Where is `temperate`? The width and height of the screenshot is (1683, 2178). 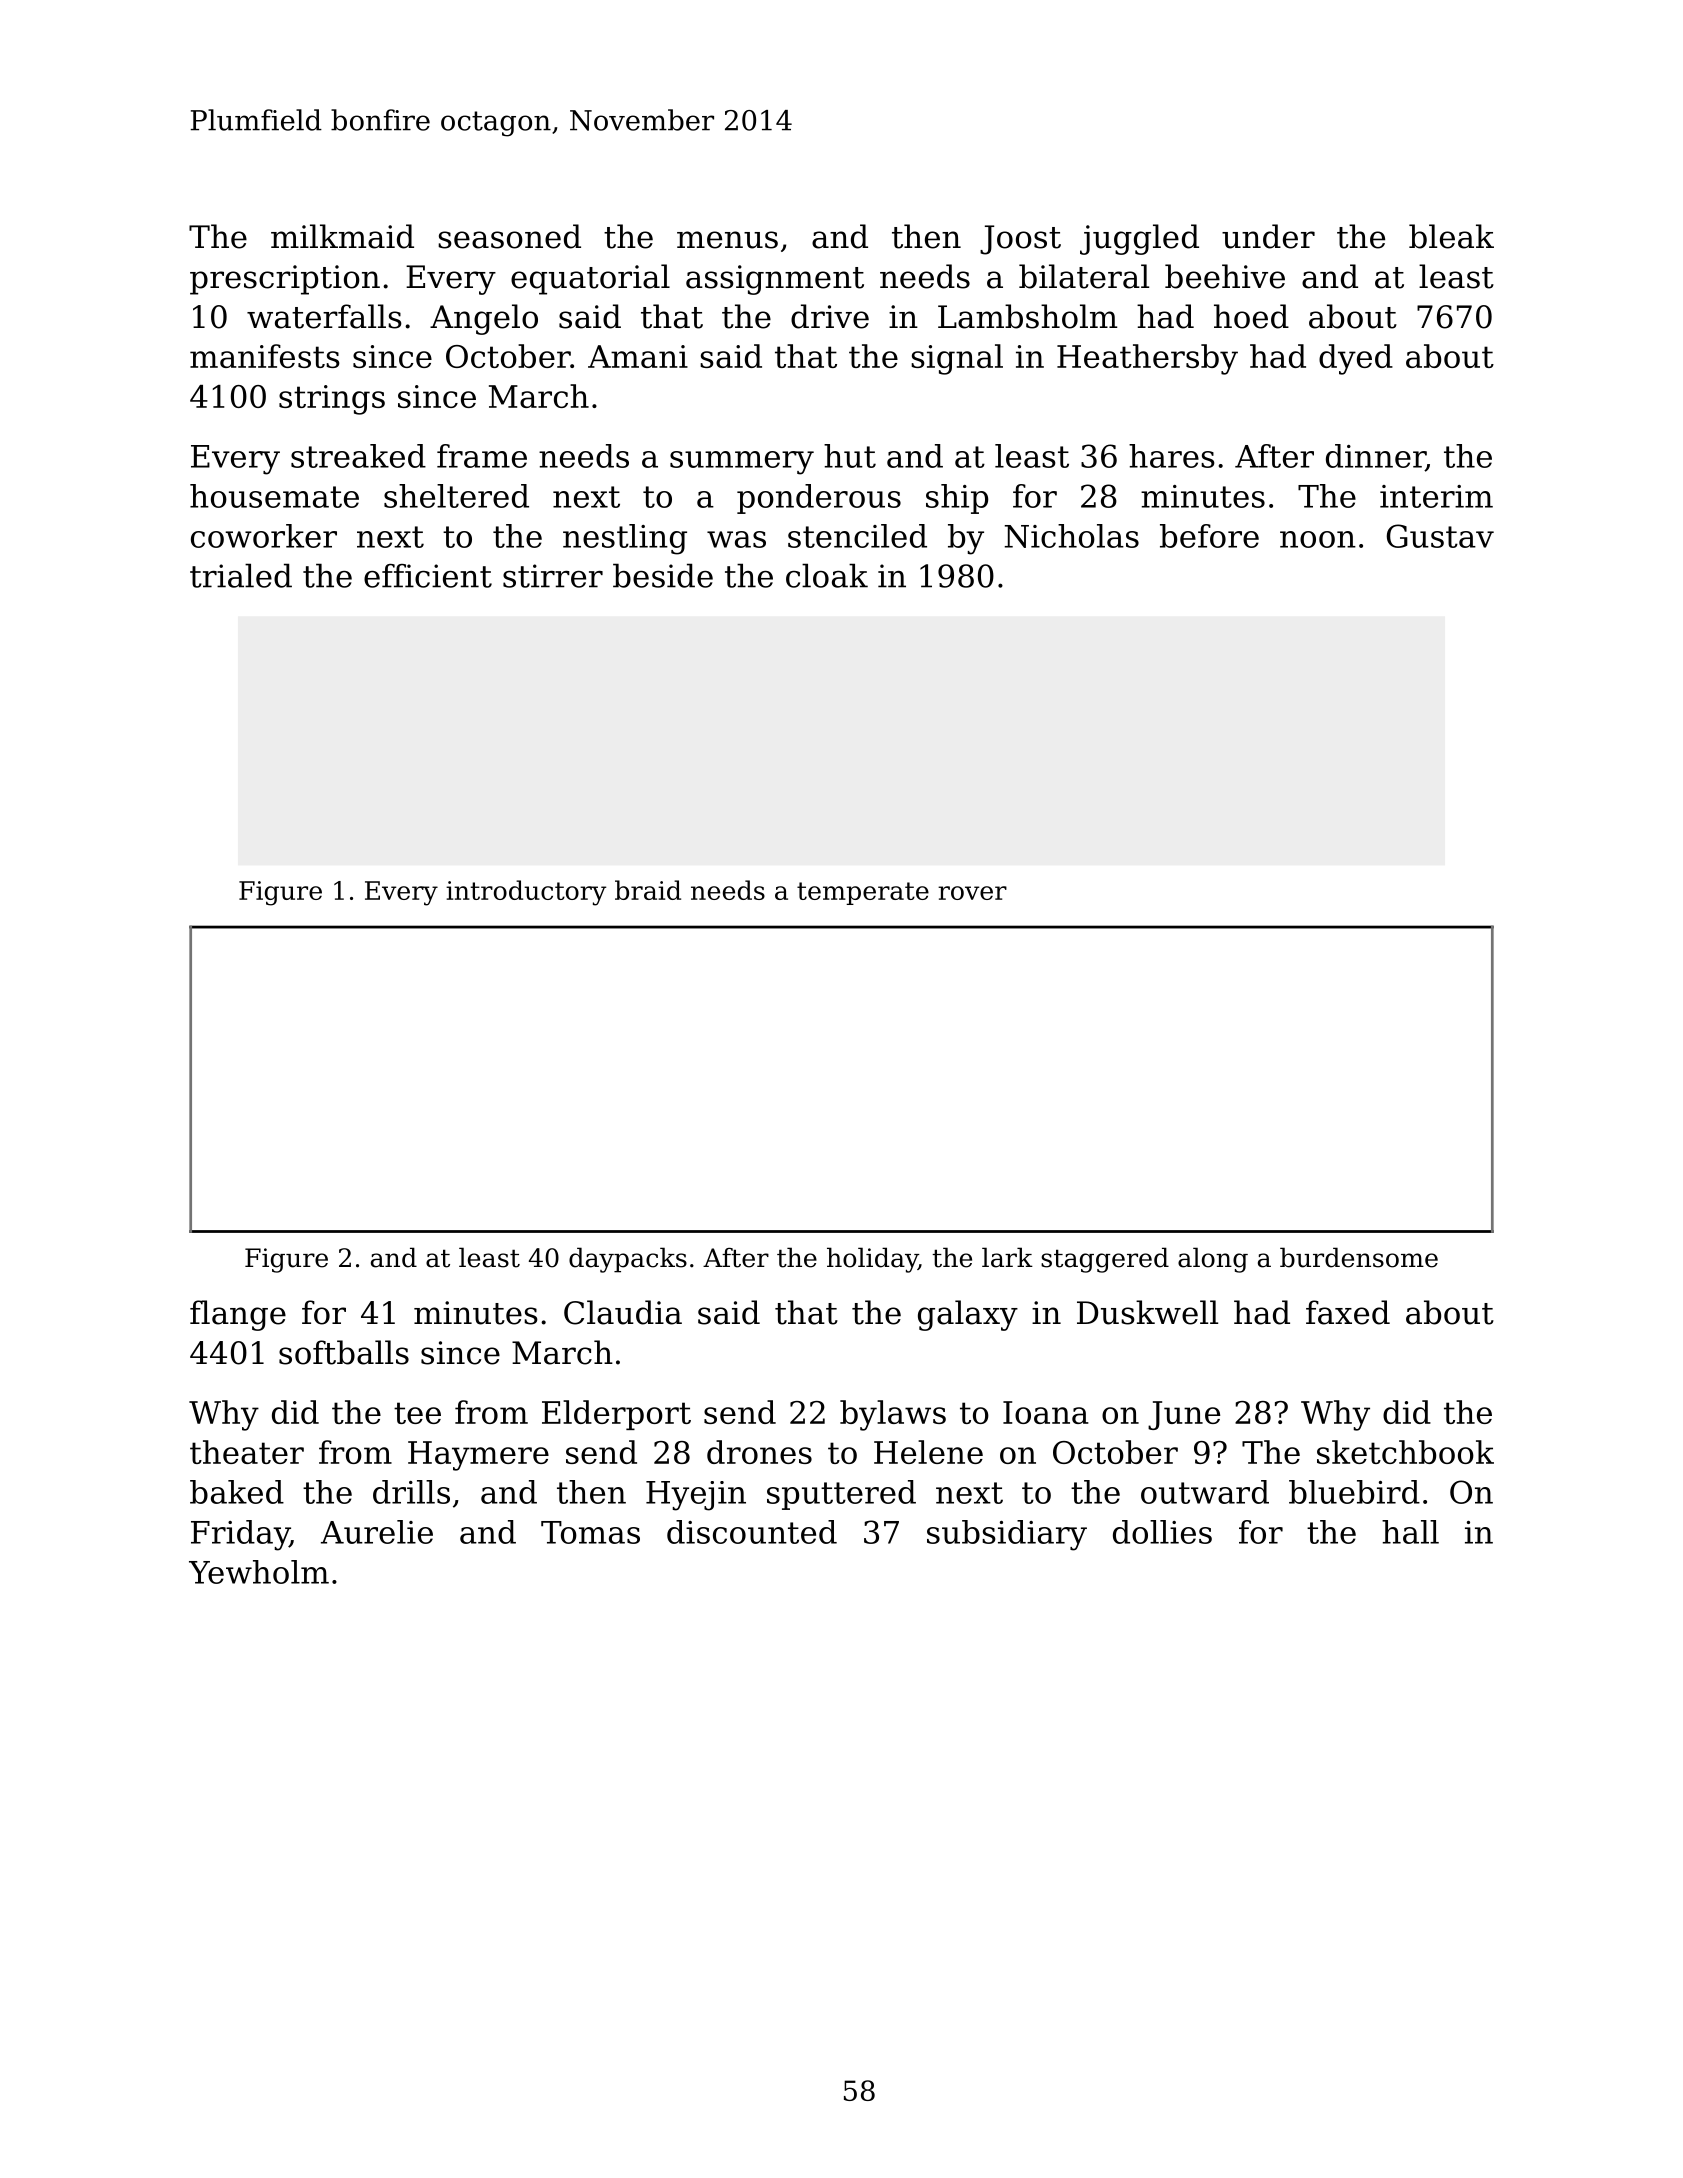
temperate is located at coordinates (863, 893).
